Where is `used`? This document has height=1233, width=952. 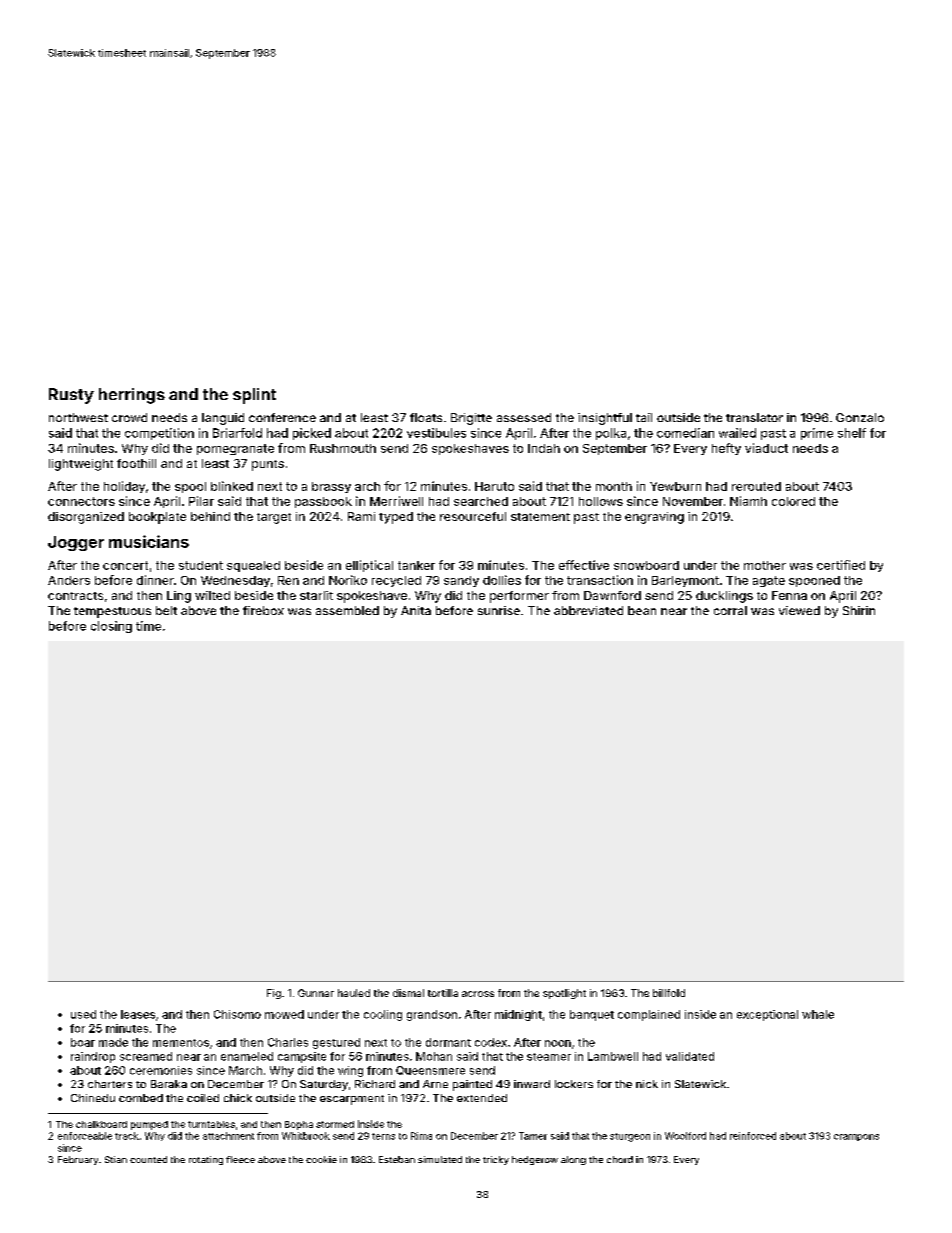
used is located at coordinates (83, 1014).
